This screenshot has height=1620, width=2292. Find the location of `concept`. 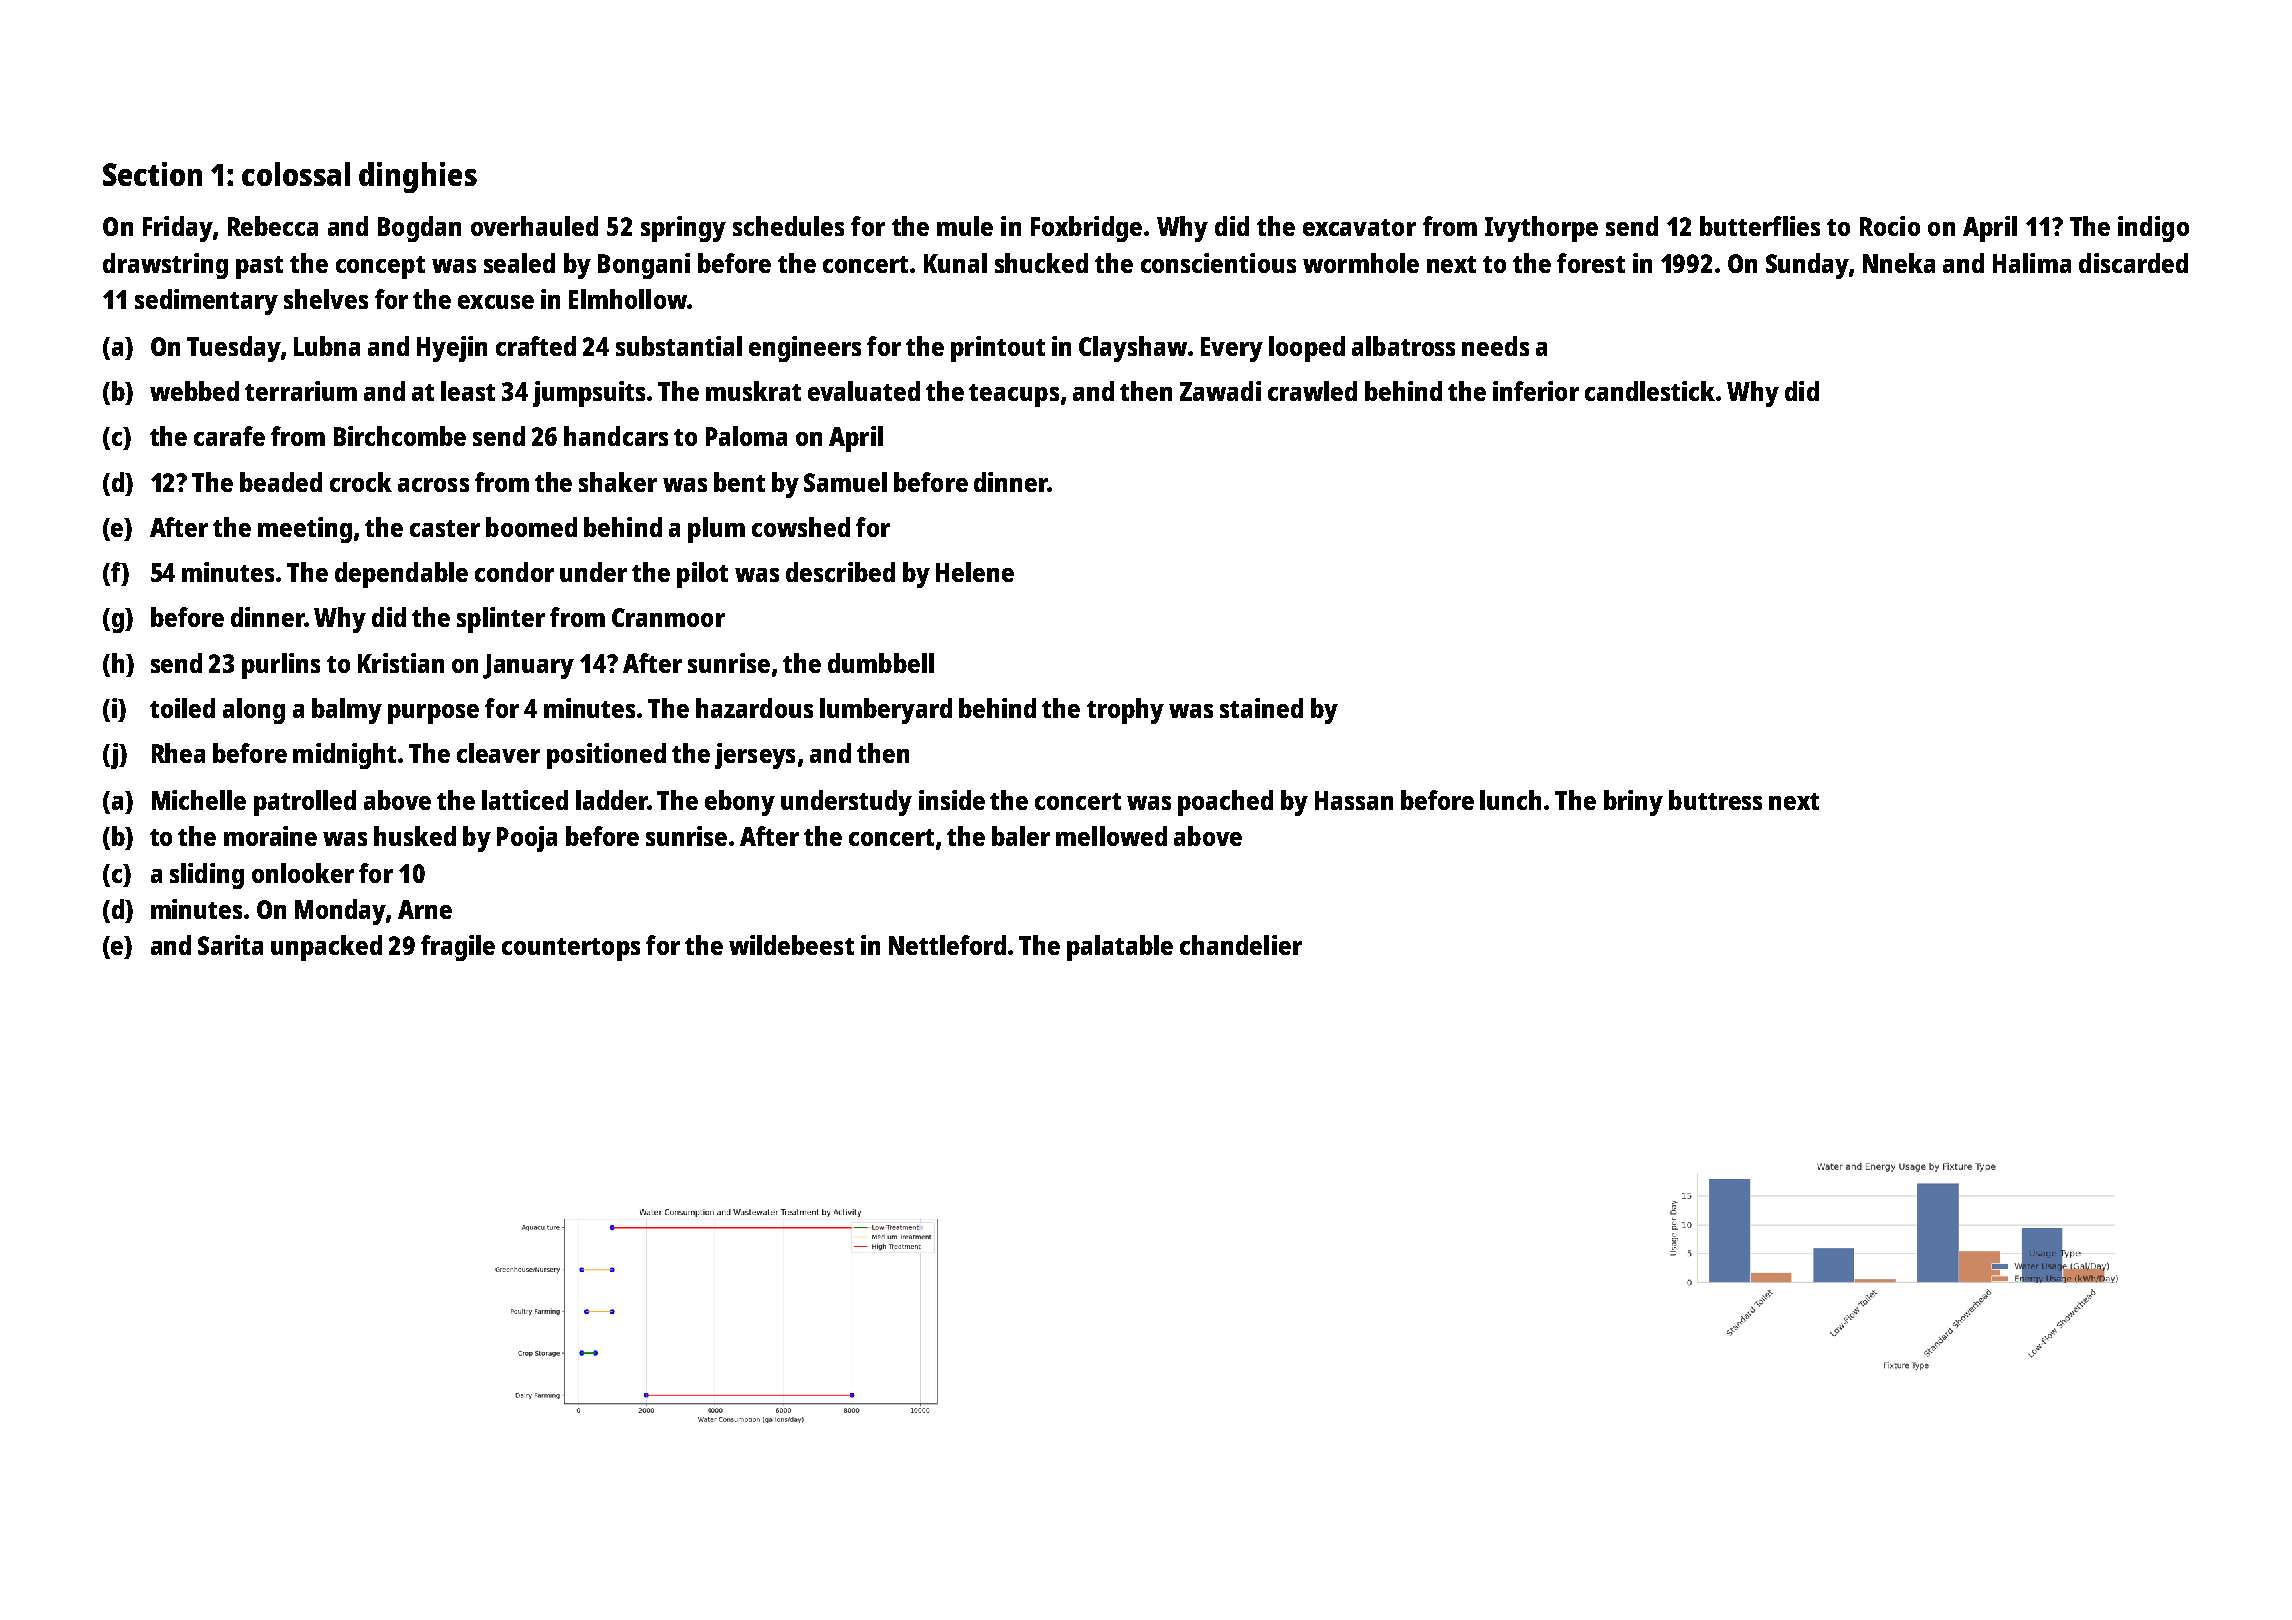

concept is located at coordinates (380, 267).
